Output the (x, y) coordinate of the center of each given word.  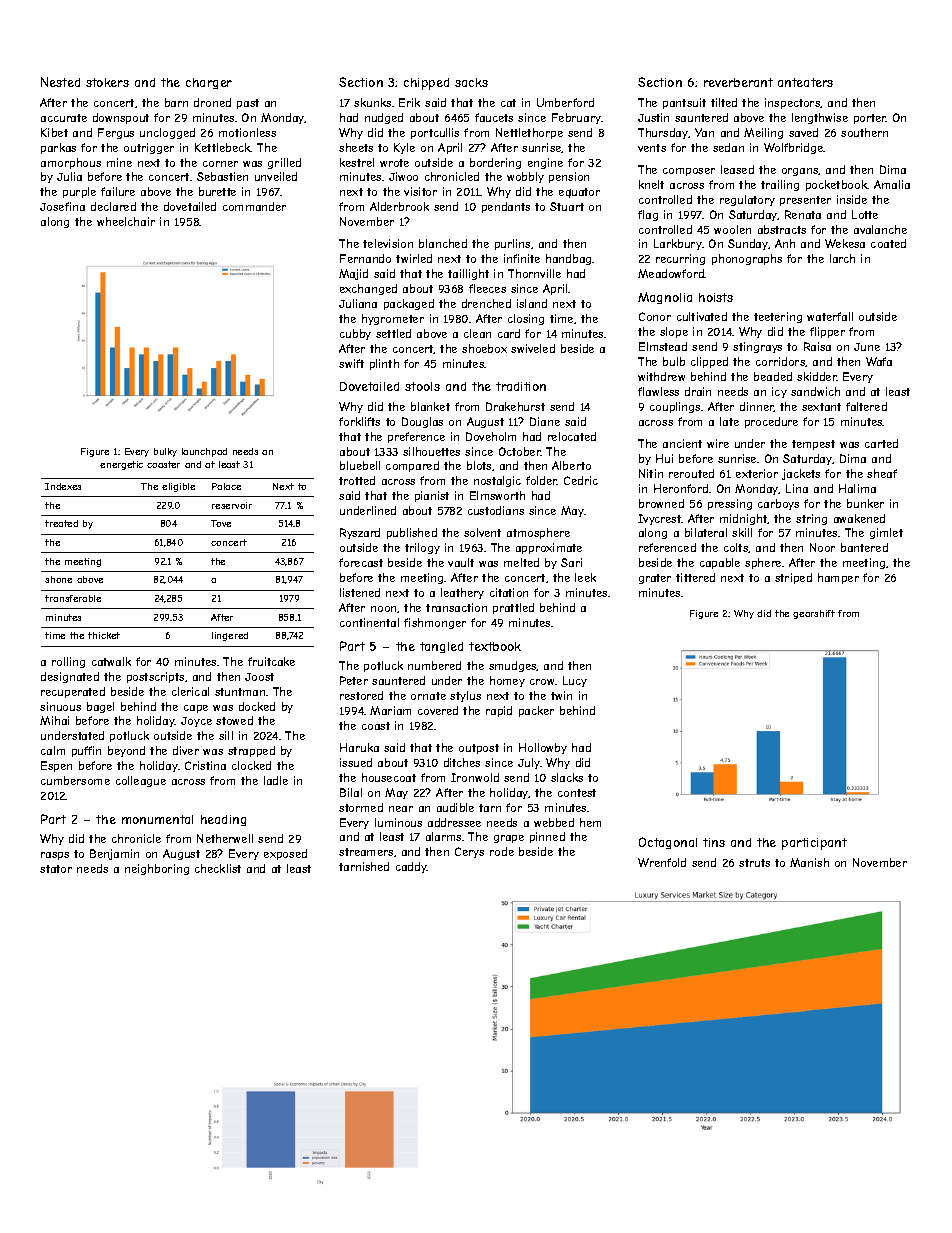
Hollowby (543, 748)
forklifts (359, 421)
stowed (234, 720)
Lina (797, 488)
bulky (165, 452)
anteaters (805, 82)
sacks (471, 82)
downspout (121, 118)
